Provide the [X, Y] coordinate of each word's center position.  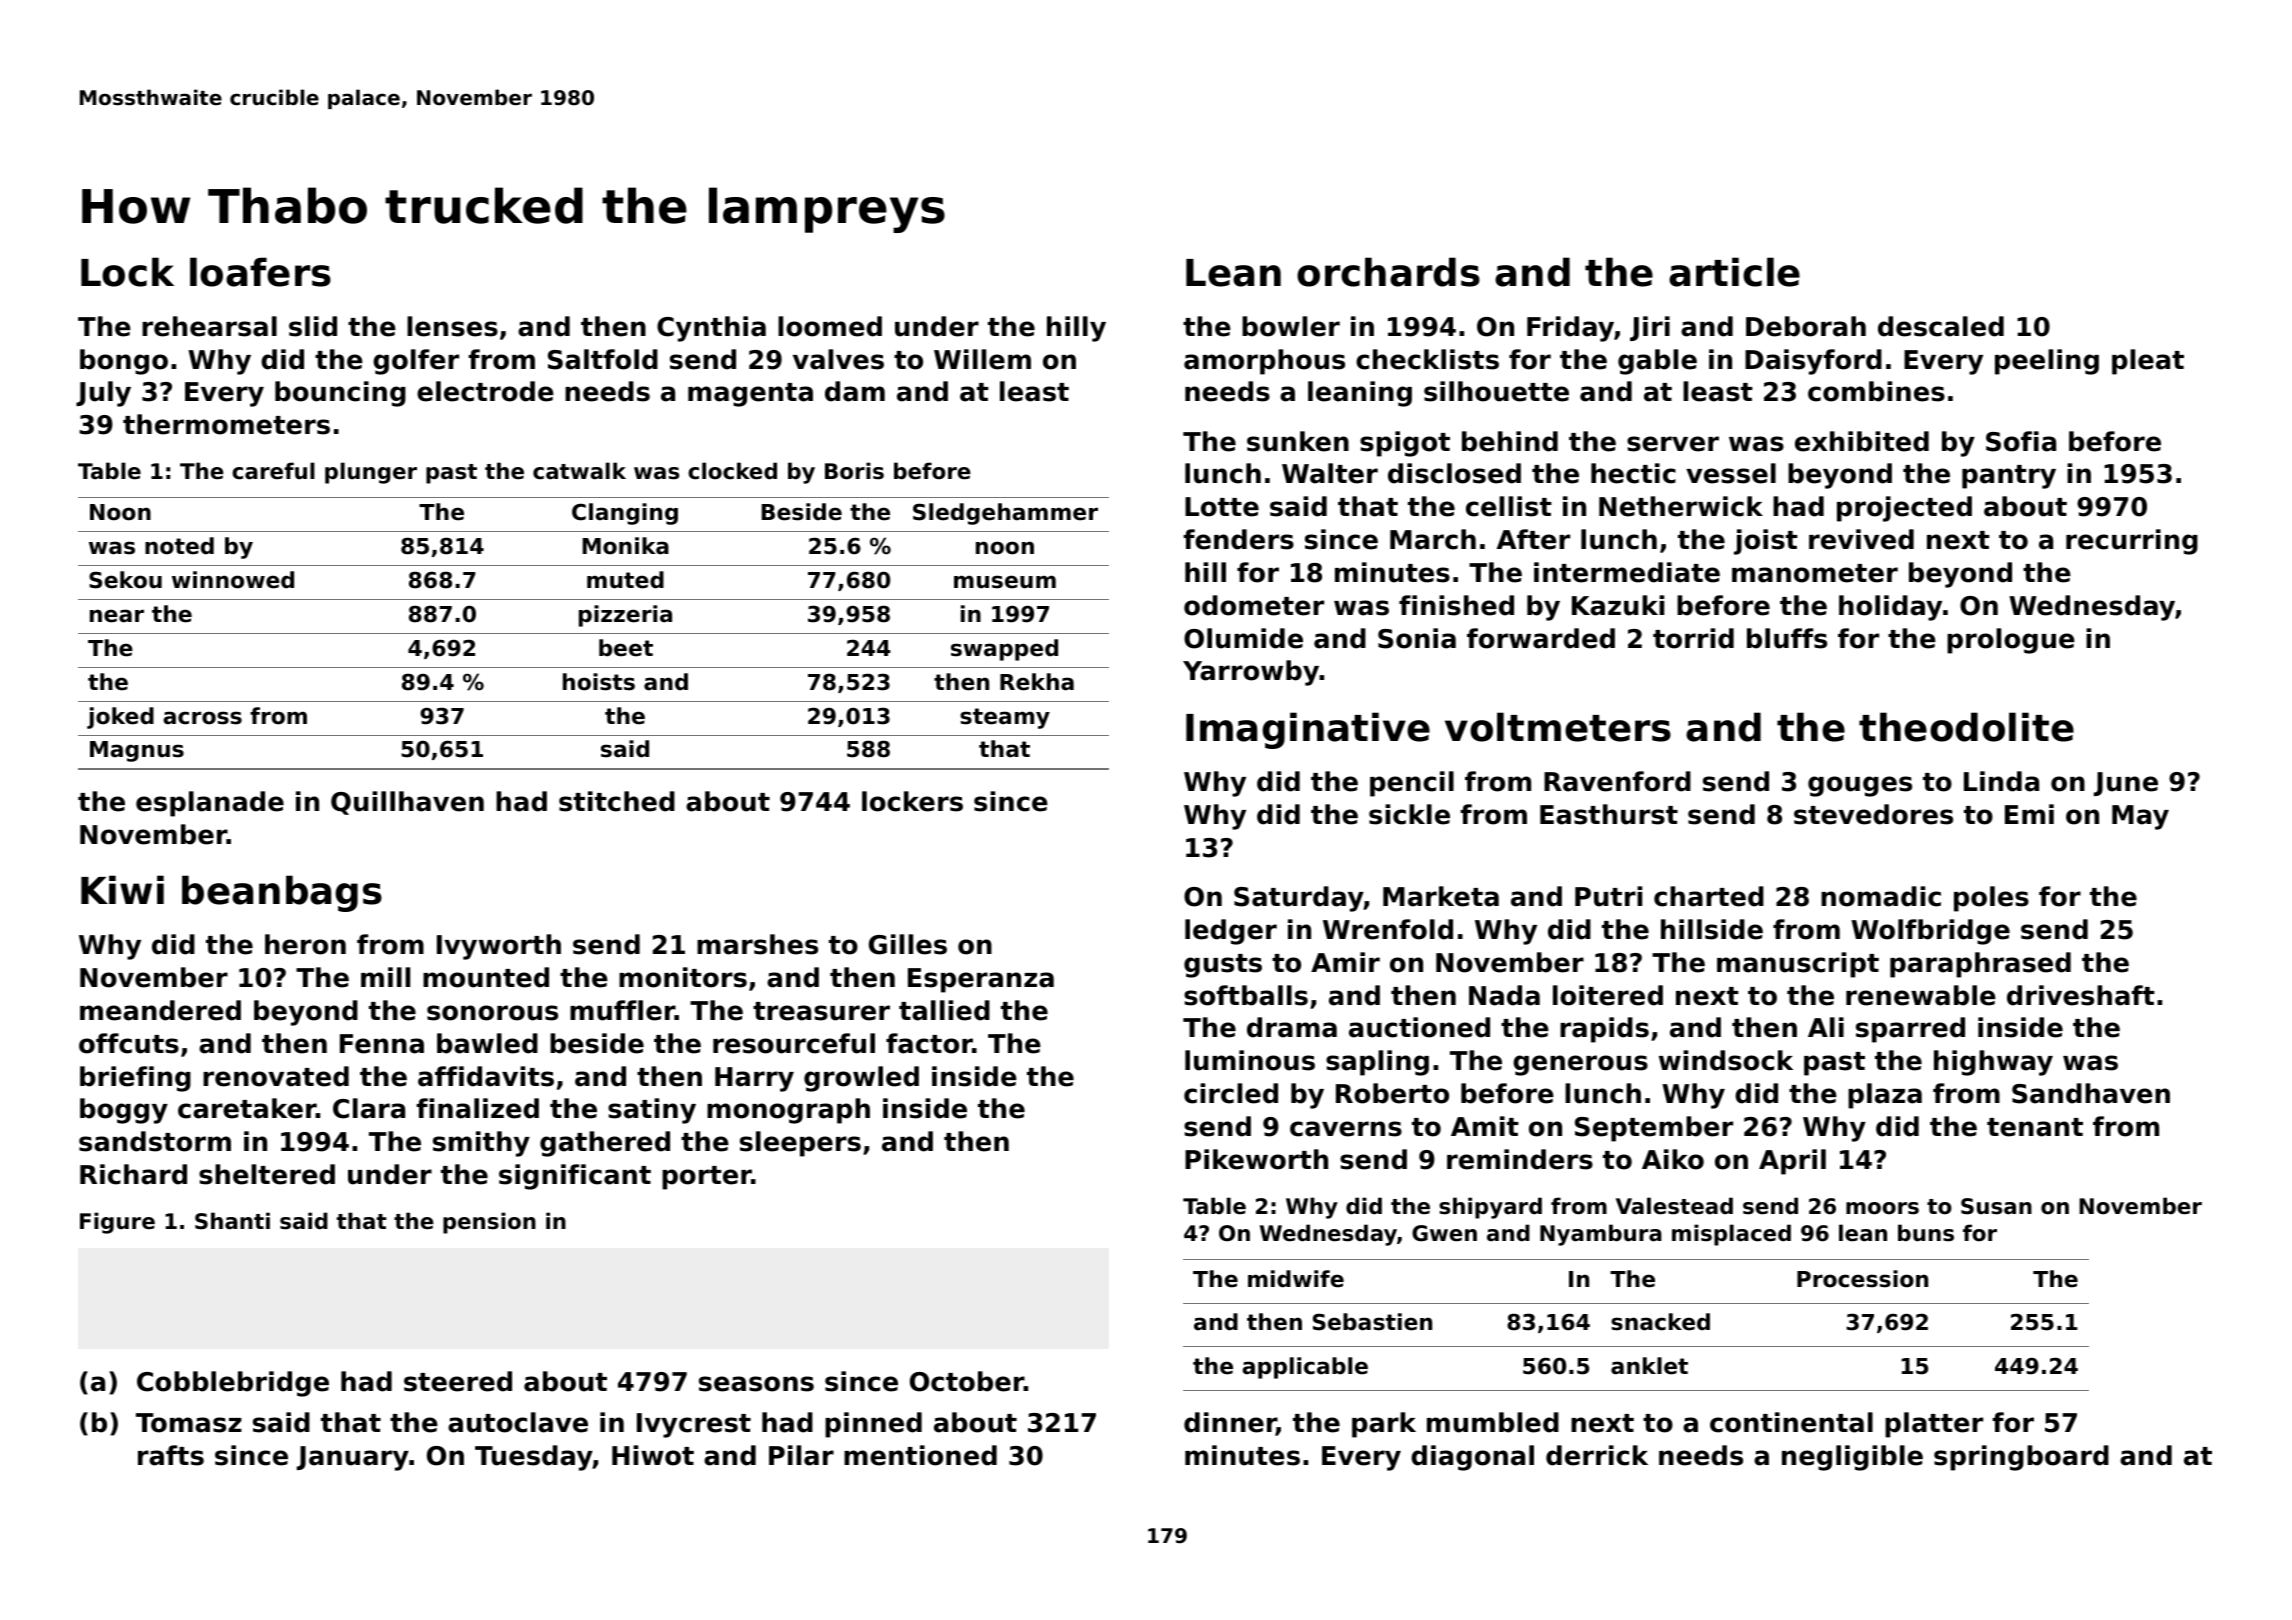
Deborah [1806, 326]
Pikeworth [1256, 1159]
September [1654, 1129]
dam [855, 391]
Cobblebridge [233, 1384]
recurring [2132, 542]
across [202, 718]
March [1433, 539]
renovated [276, 1076]
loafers [260, 272]
